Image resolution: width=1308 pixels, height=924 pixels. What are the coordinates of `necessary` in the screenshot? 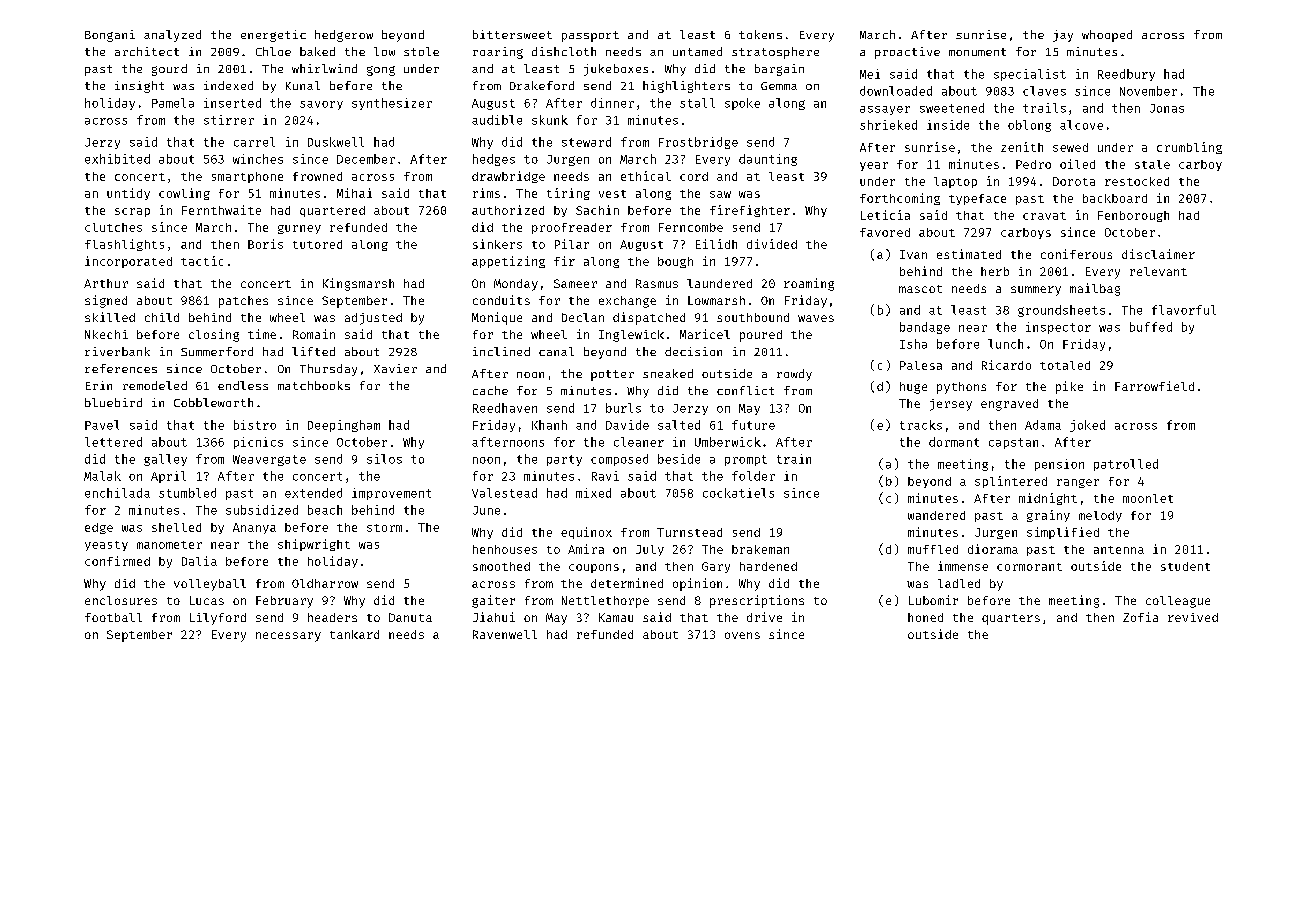 It's located at (288, 637).
